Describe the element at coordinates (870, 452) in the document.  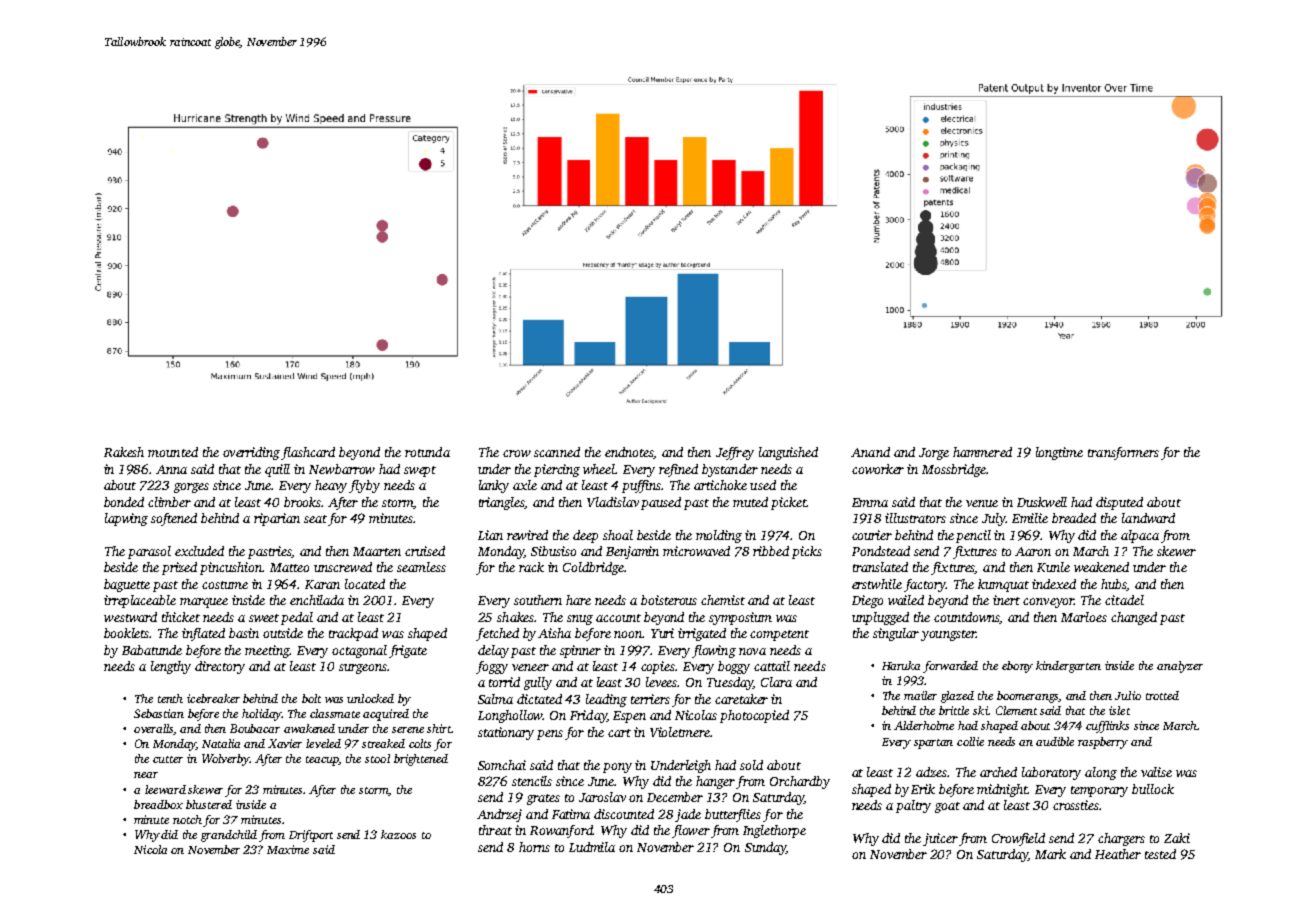
I see `Anand` at that location.
